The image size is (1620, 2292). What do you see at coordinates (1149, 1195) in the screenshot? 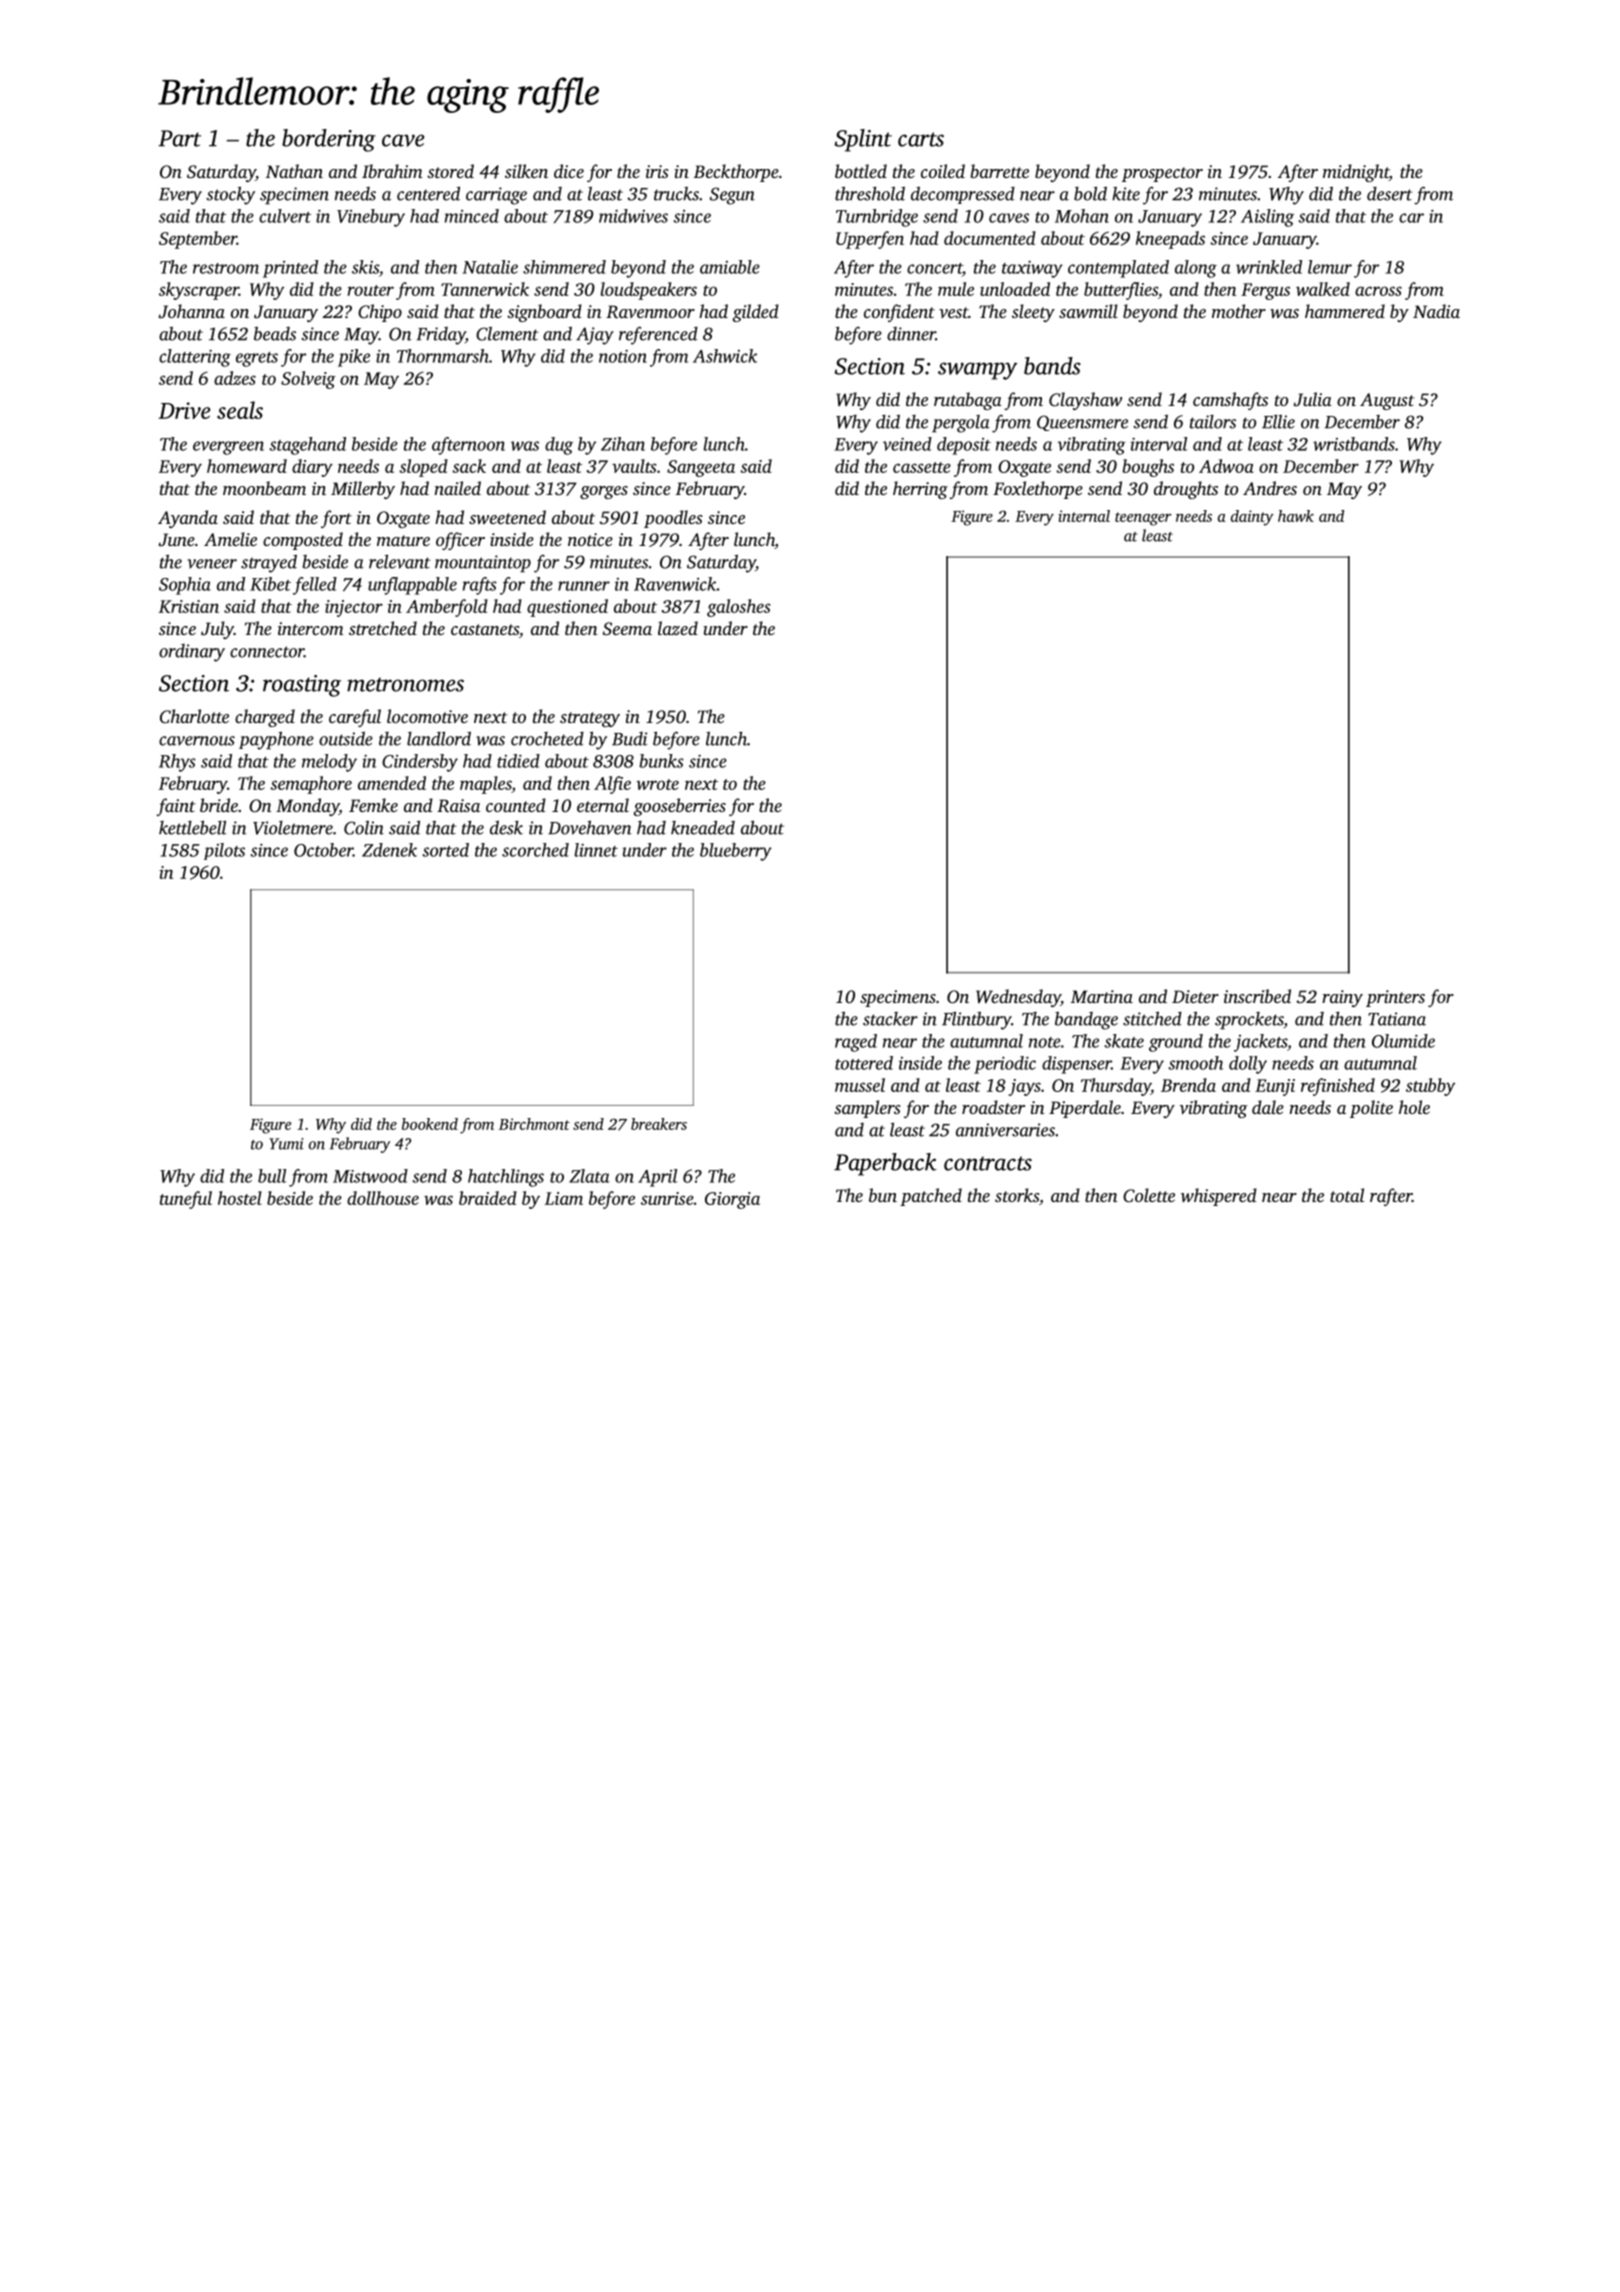
I see `Colette` at bounding box center [1149, 1195].
